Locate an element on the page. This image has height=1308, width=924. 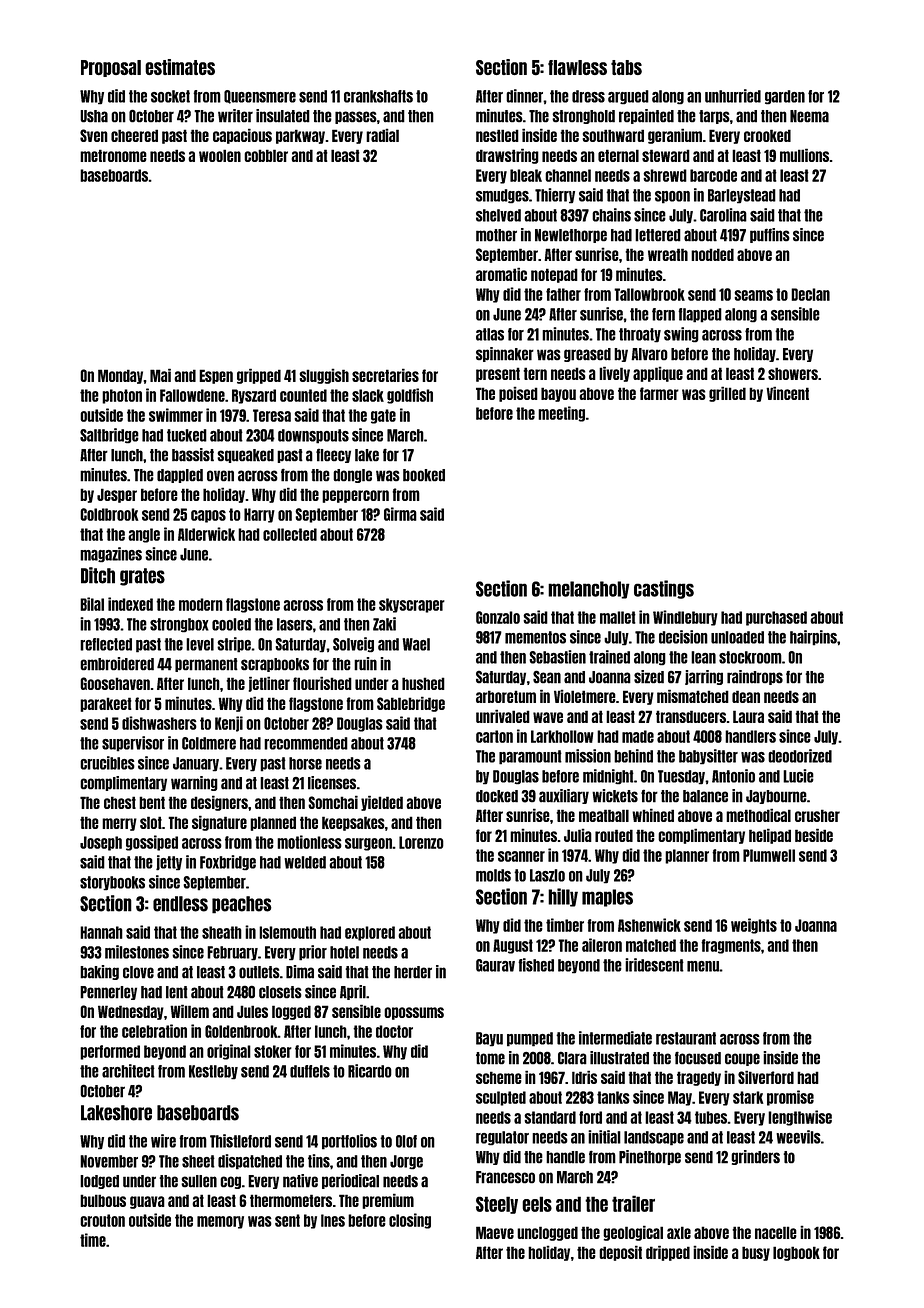
Sablebridge is located at coordinates (411, 704).
